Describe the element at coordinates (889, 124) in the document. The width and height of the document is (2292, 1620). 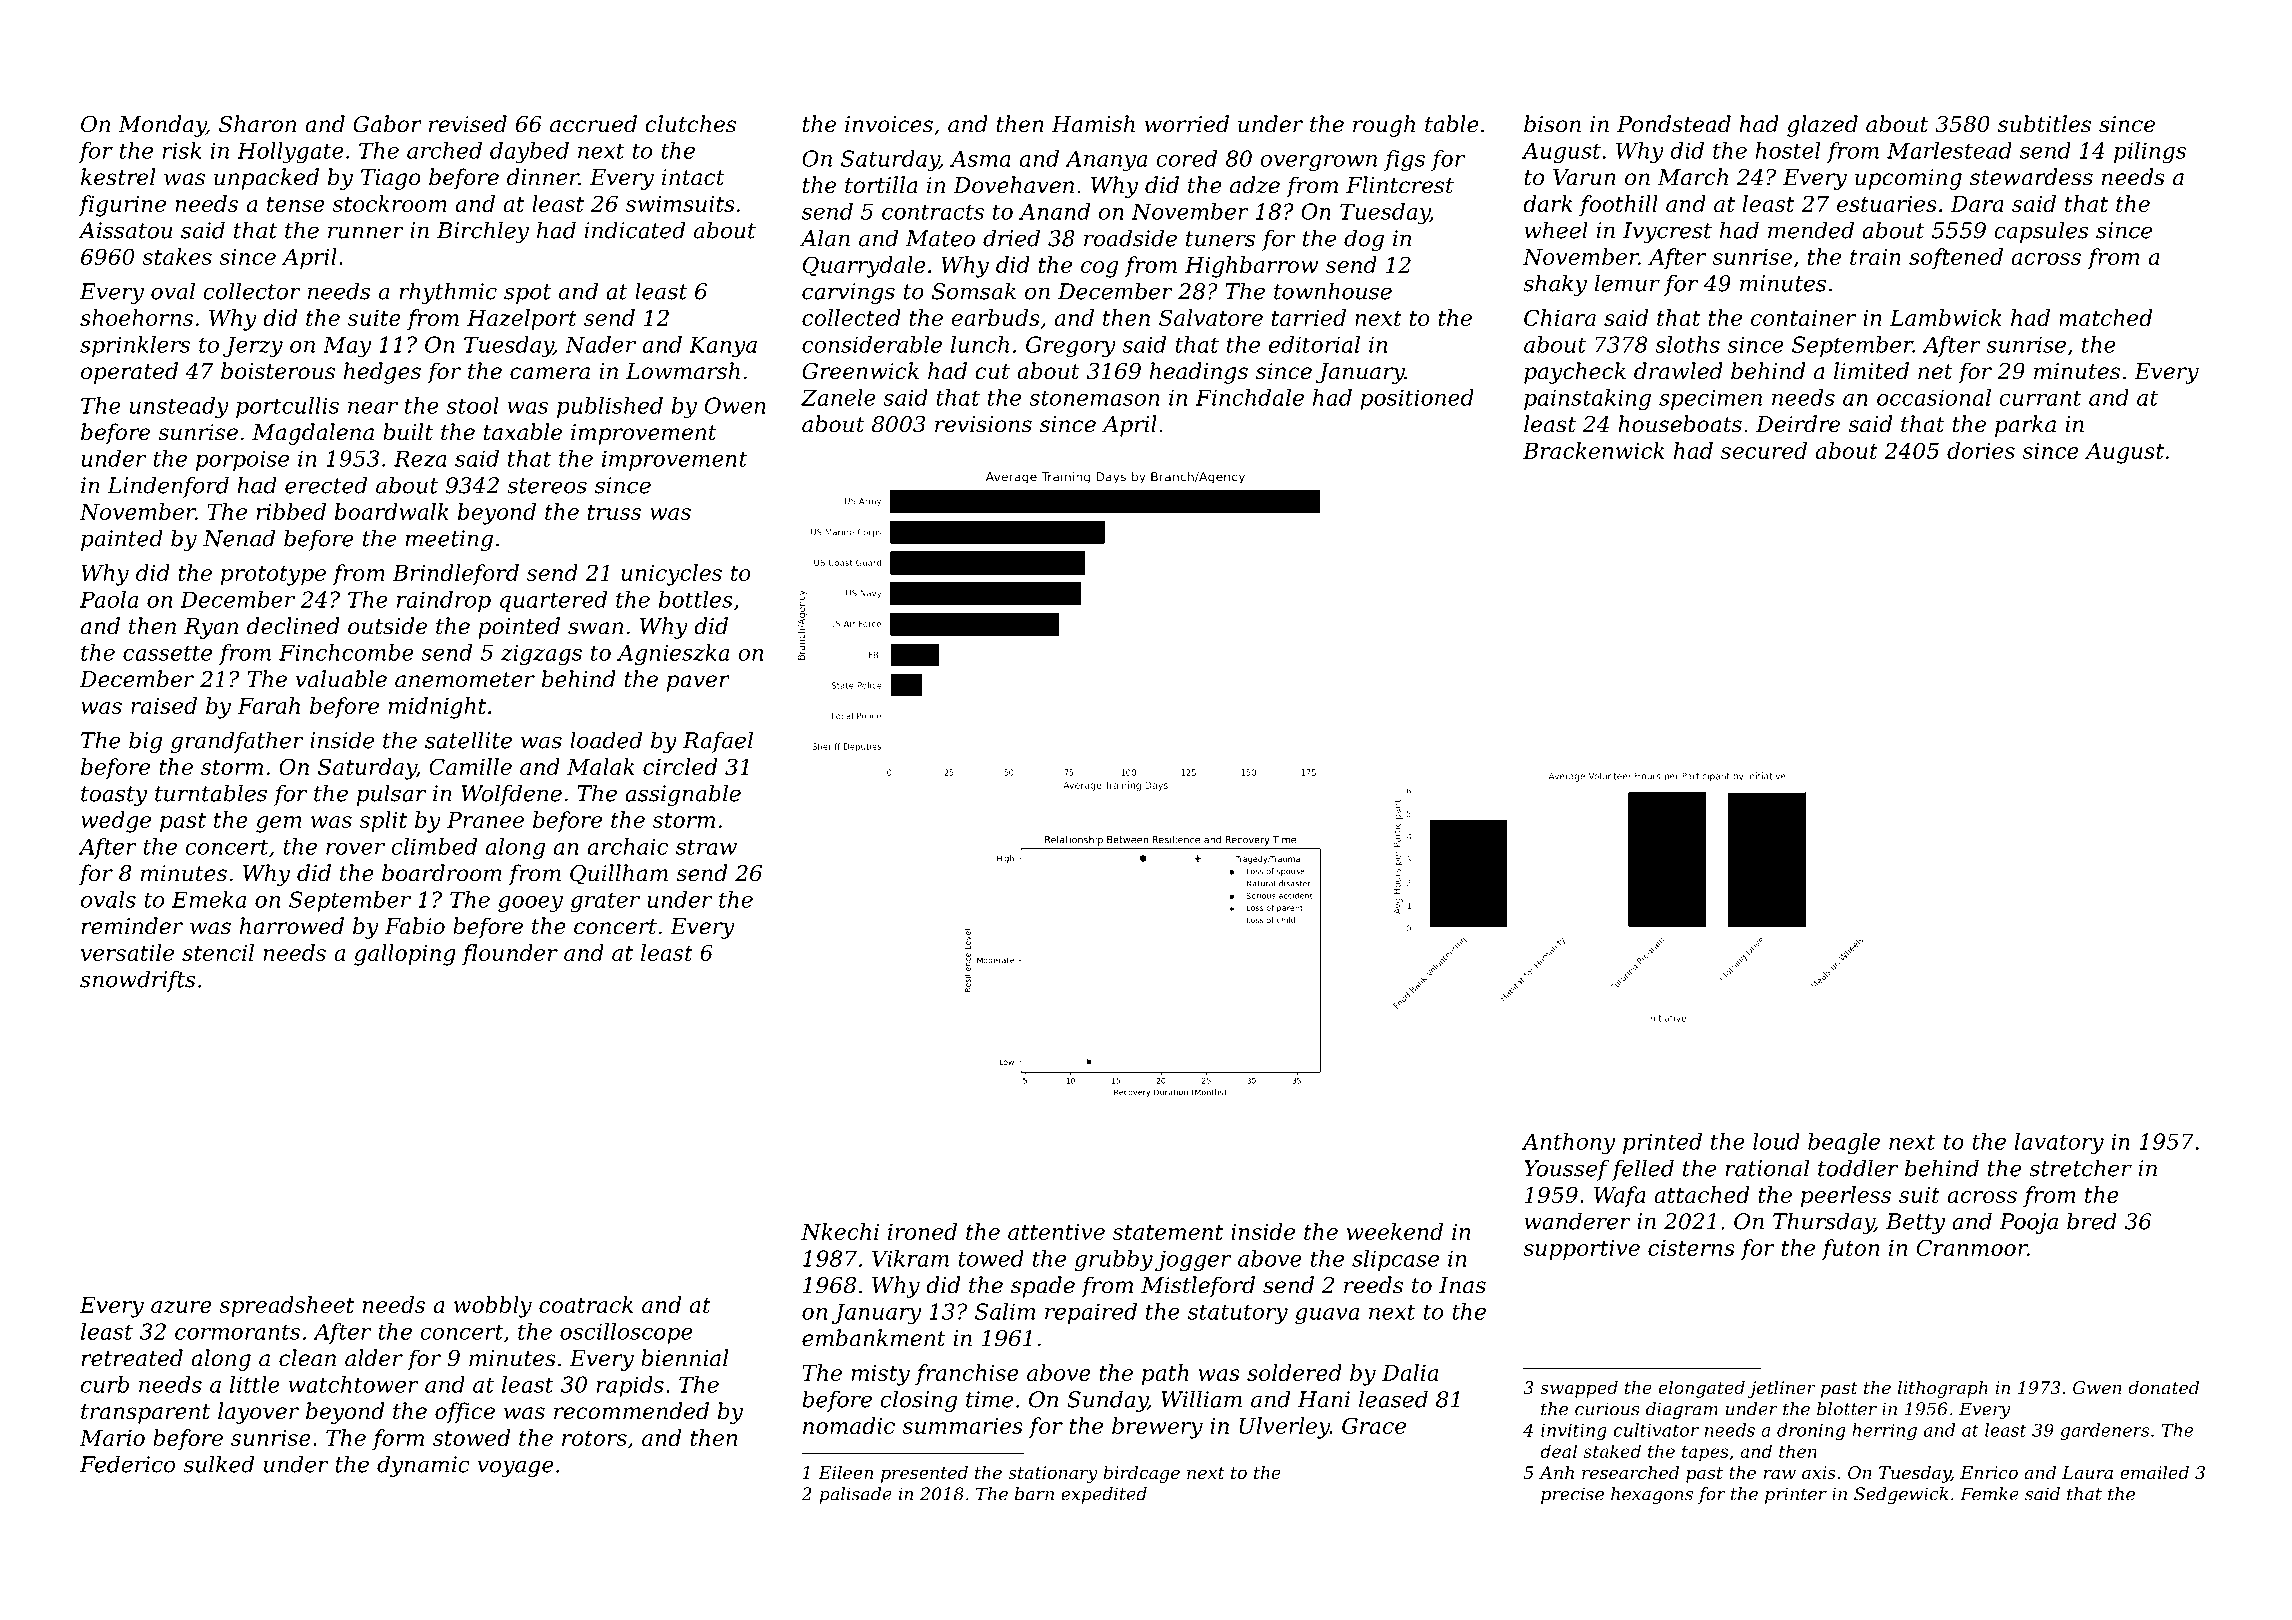
I see `invoices` at that location.
